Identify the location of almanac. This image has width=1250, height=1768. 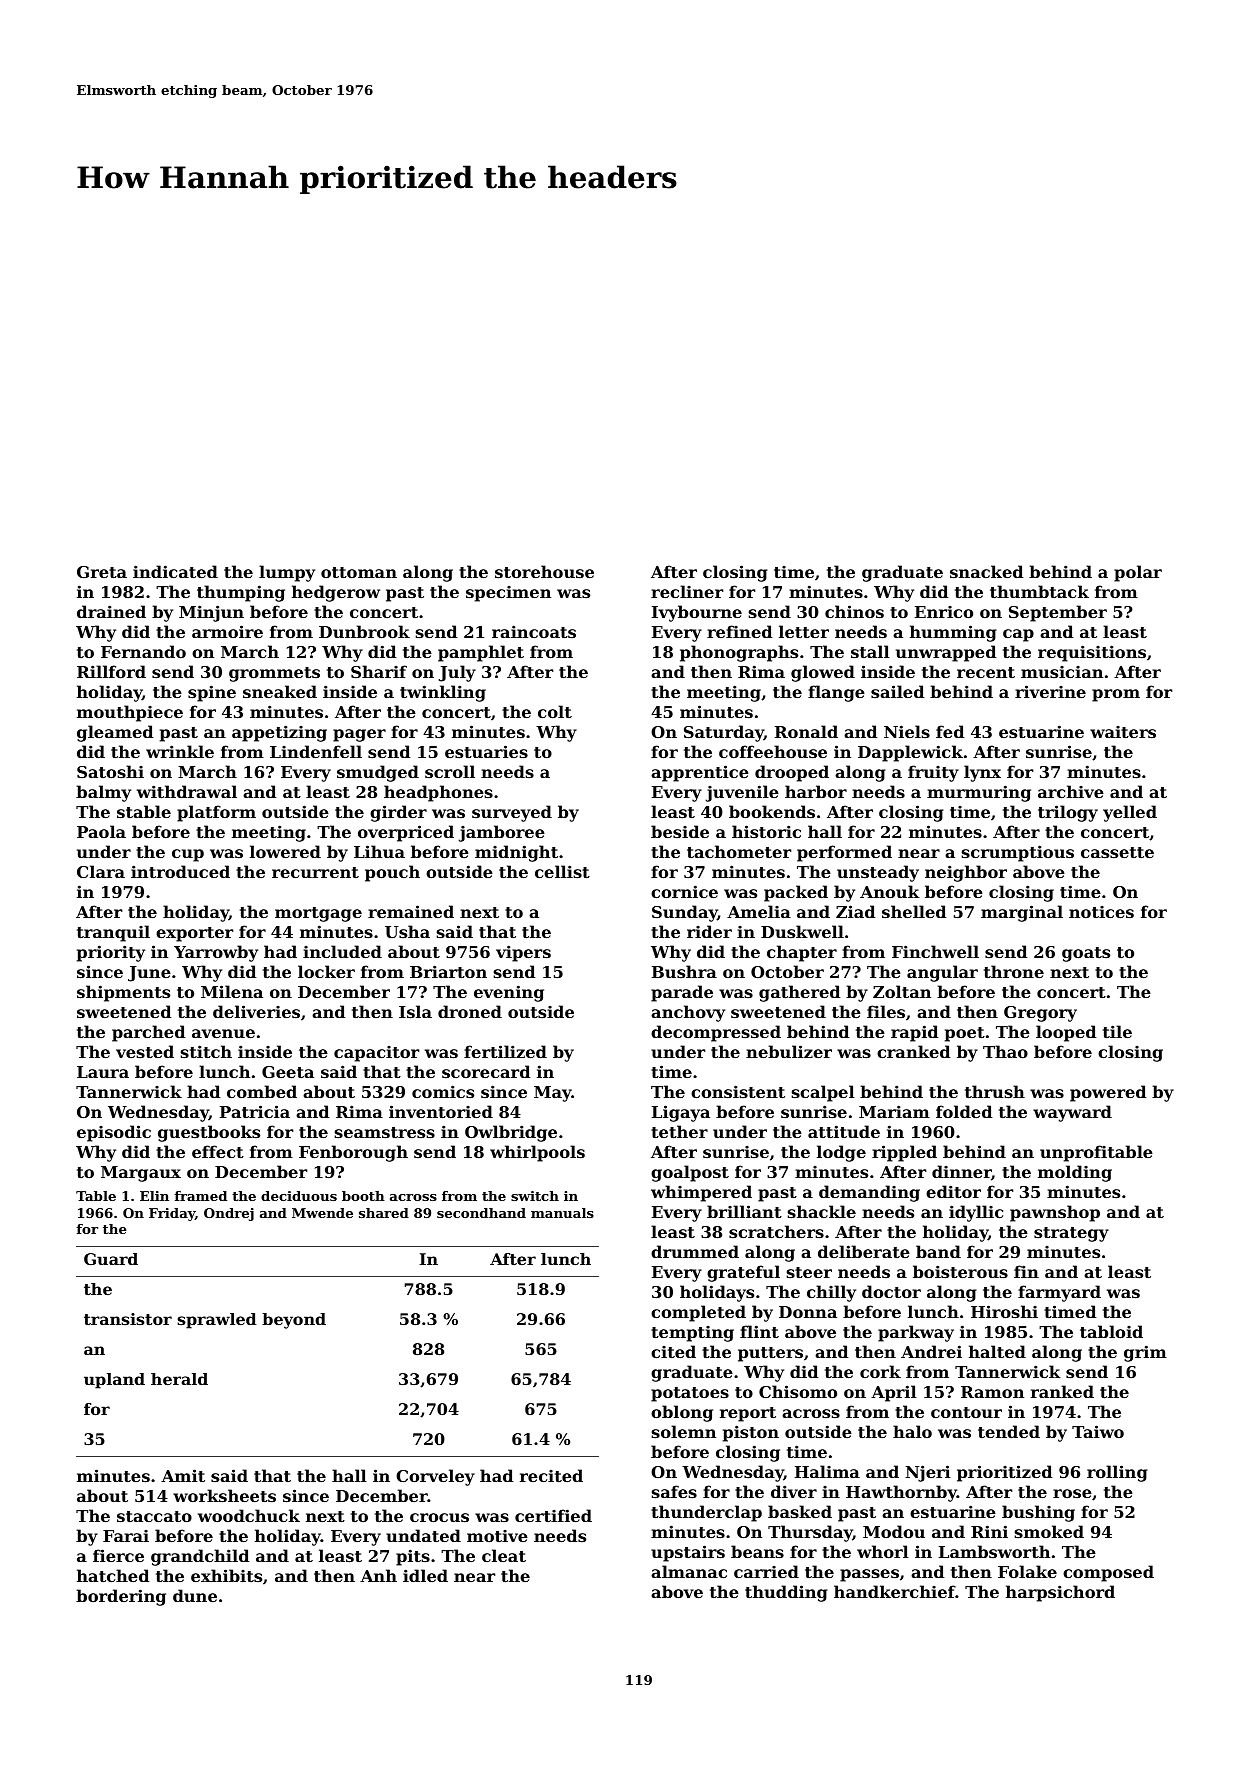
(689, 1571).
